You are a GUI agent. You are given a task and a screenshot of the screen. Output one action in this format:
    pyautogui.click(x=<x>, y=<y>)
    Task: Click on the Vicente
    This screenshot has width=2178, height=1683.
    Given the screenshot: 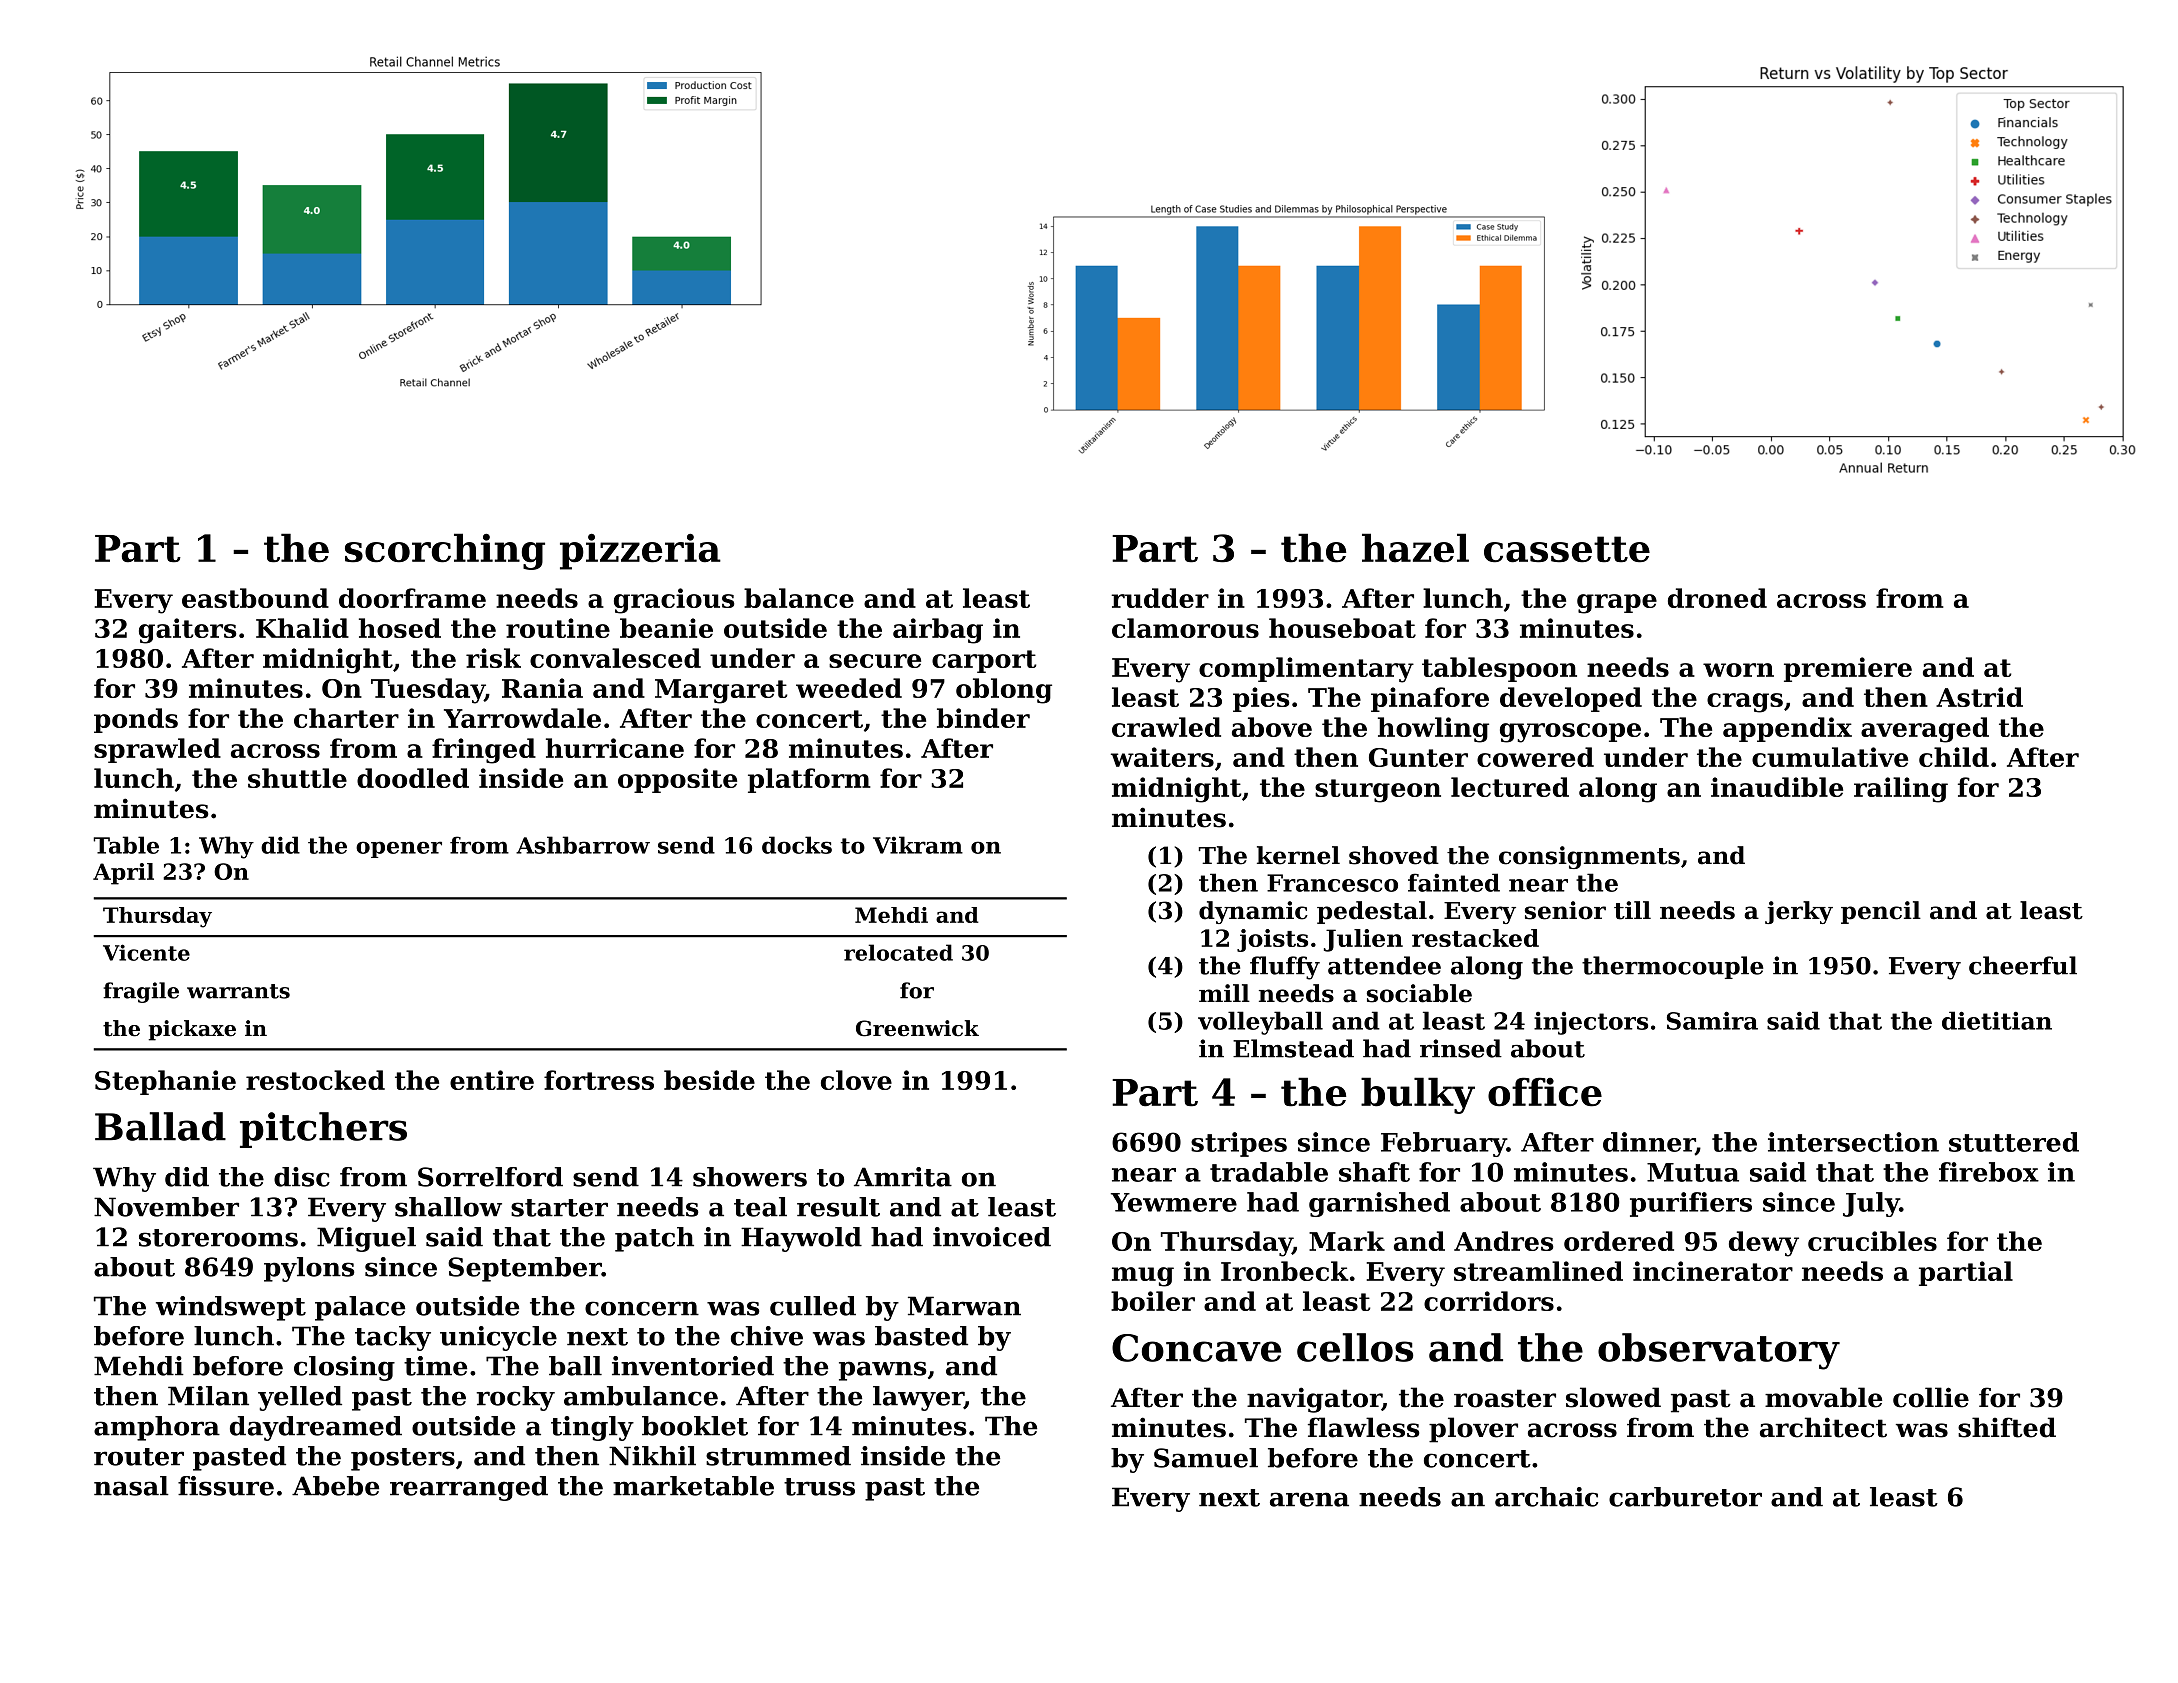 What is the action you would take?
    pyautogui.click(x=146, y=952)
